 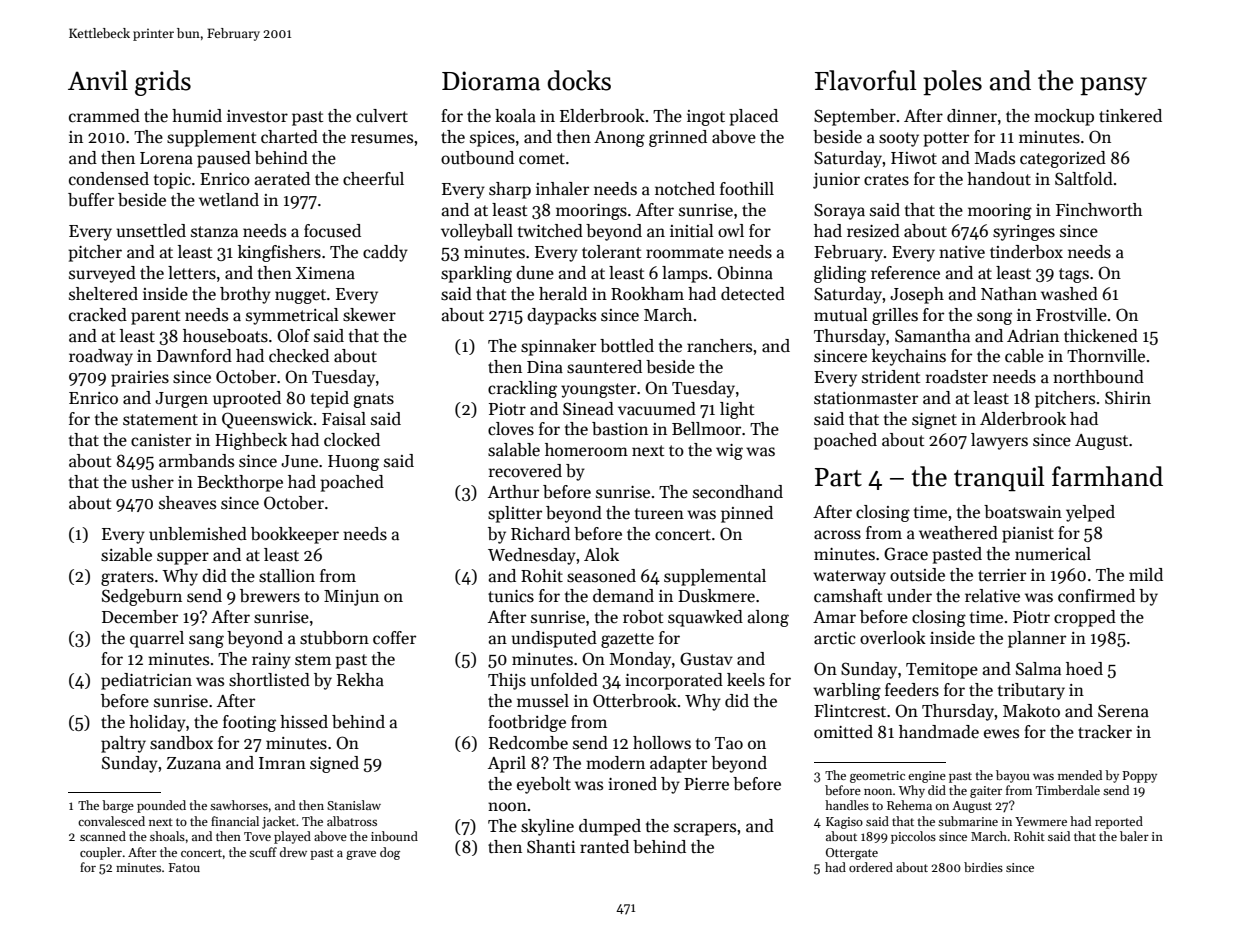 What do you see at coordinates (270, 596) in the image?
I see `brewers` at bounding box center [270, 596].
